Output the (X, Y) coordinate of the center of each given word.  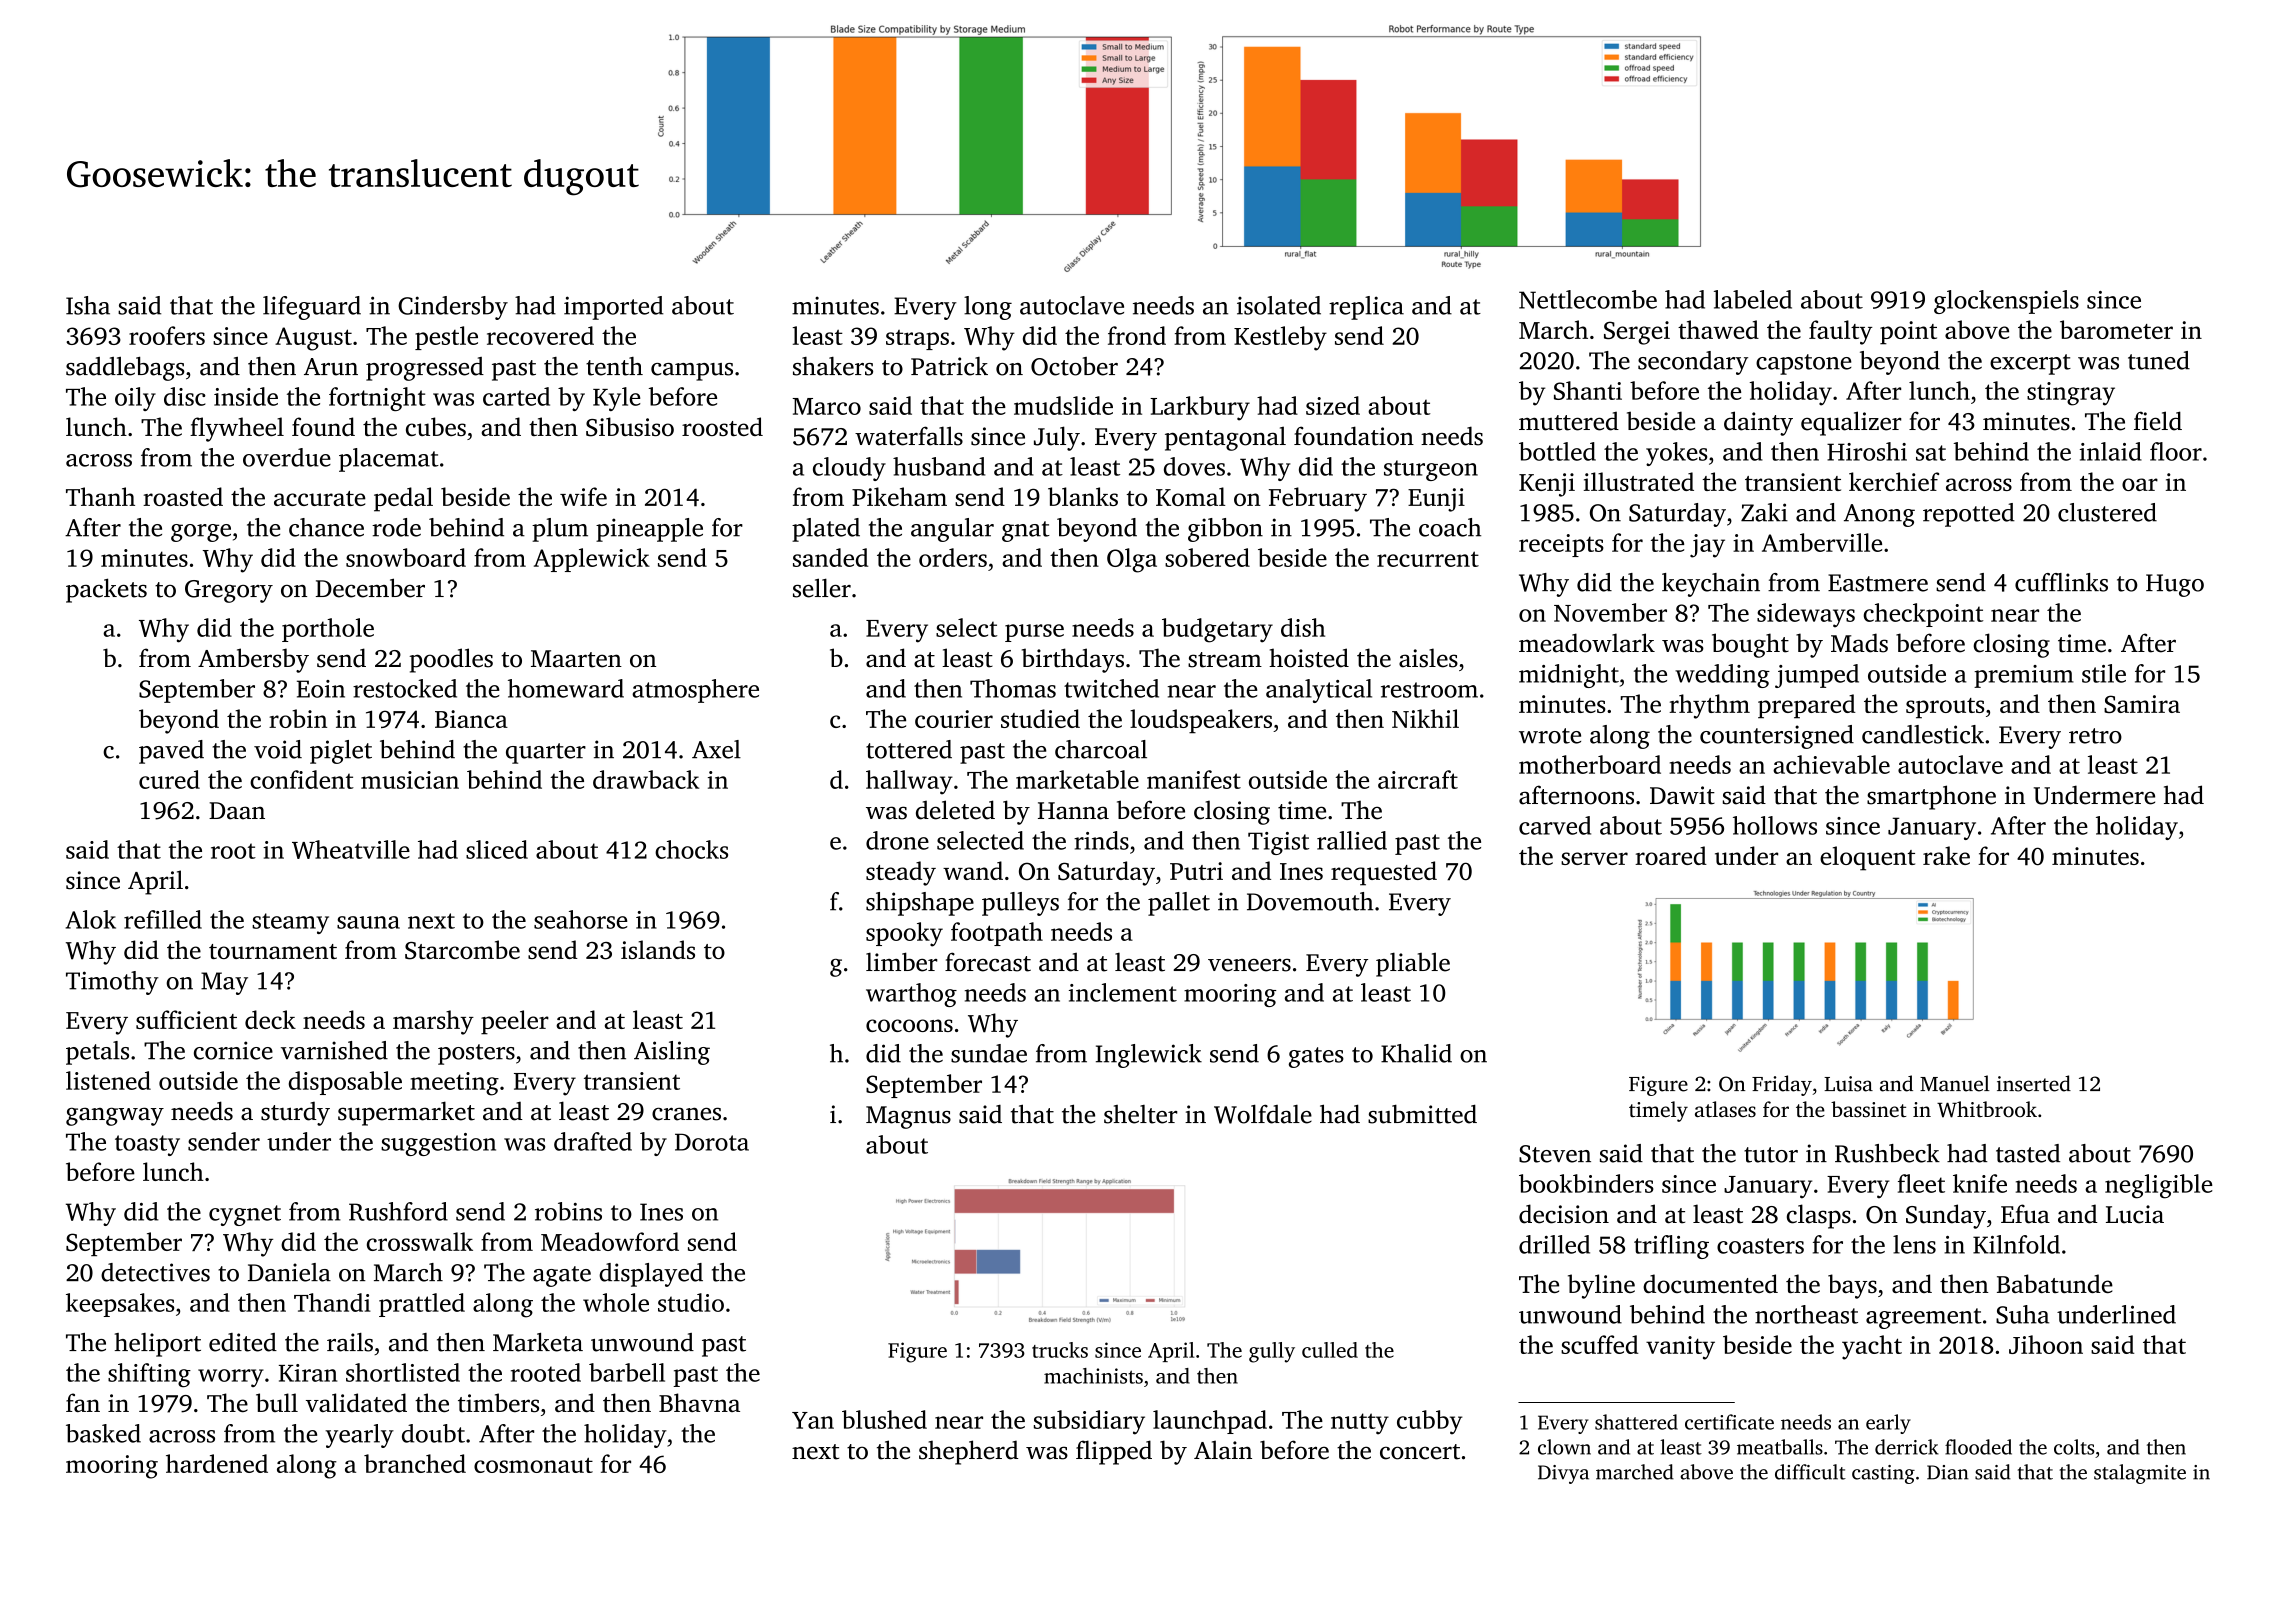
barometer (2116, 329)
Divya (1563, 1474)
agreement (1923, 1318)
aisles (1428, 658)
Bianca (471, 719)
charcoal (1101, 749)
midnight (1569, 676)
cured (169, 779)
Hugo (2175, 585)
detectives (155, 1272)
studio (691, 1302)
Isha (88, 305)
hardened (217, 1463)
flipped (1114, 1452)
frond (1137, 335)
